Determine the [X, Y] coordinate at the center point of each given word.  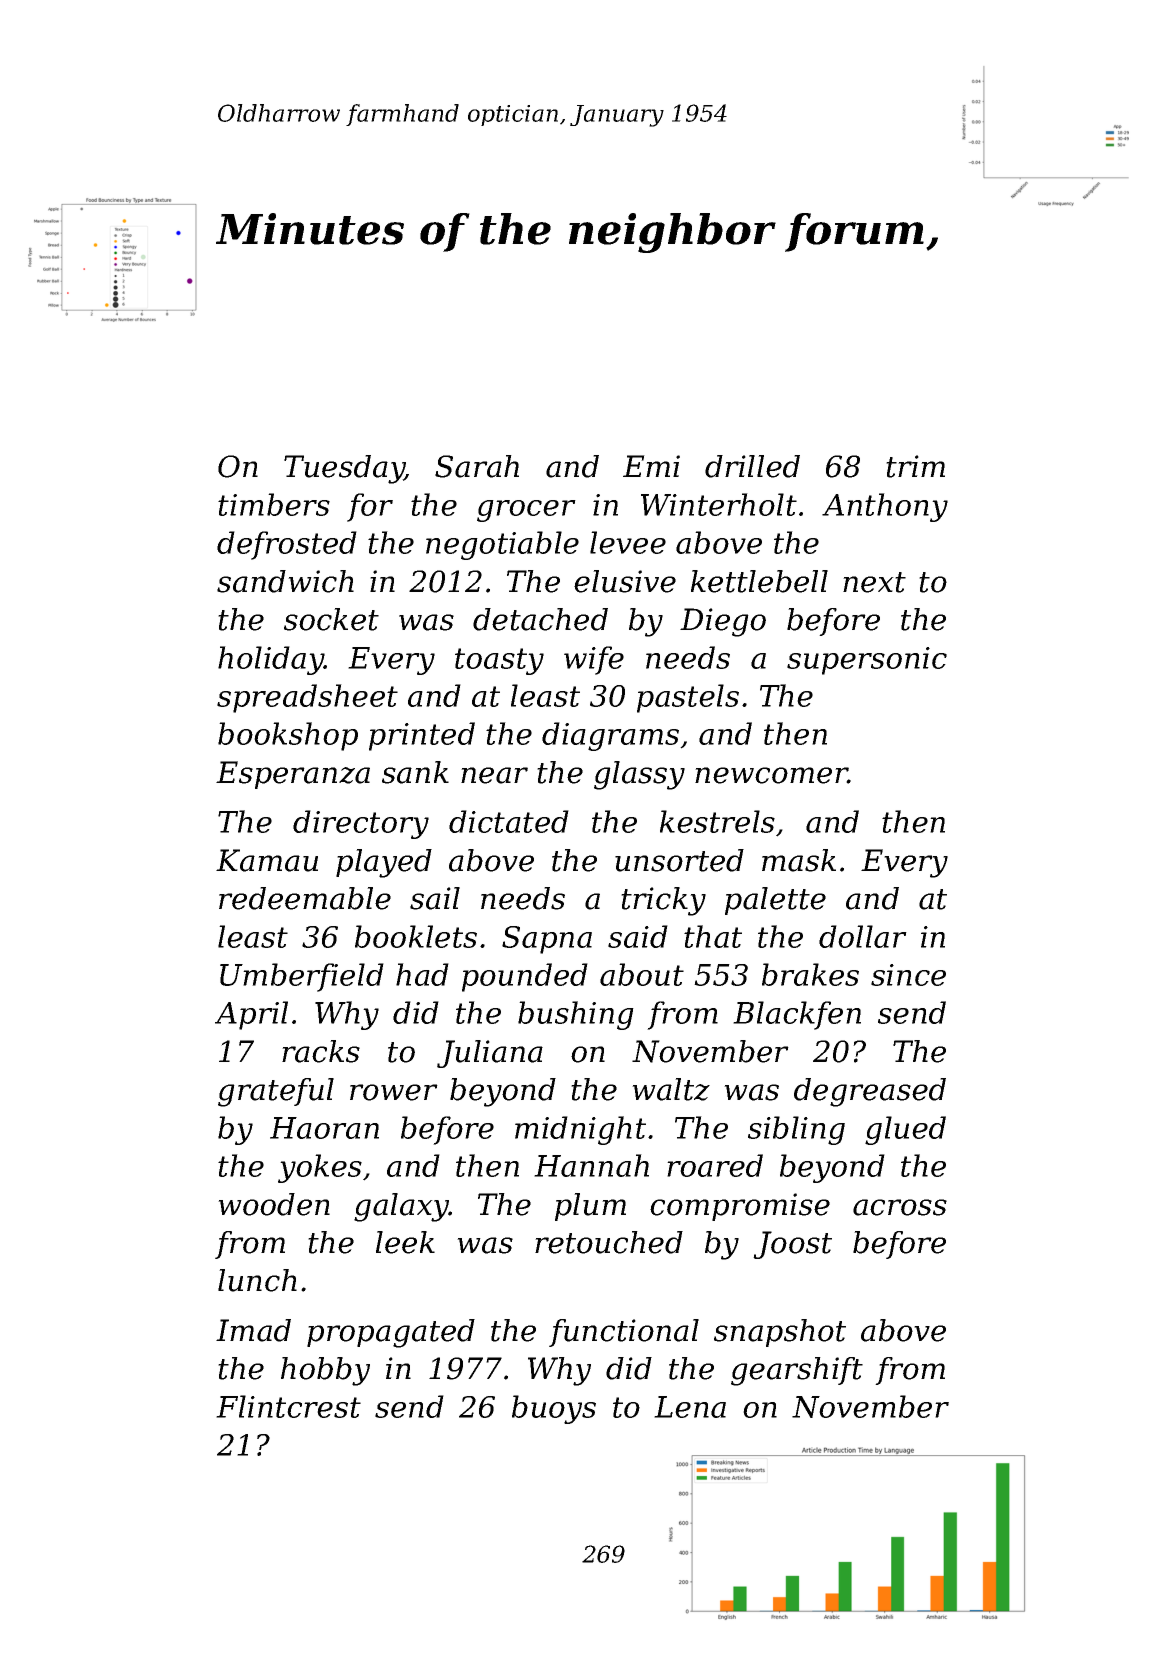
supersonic [867, 661]
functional [624, 1333]
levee [628, 542]
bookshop [288, 736]
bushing [576, 1015]
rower [394, 1092]
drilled [752, 466]
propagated [391, 1333]
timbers [274, 504]
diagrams [610, 736]
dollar [863, 936]
